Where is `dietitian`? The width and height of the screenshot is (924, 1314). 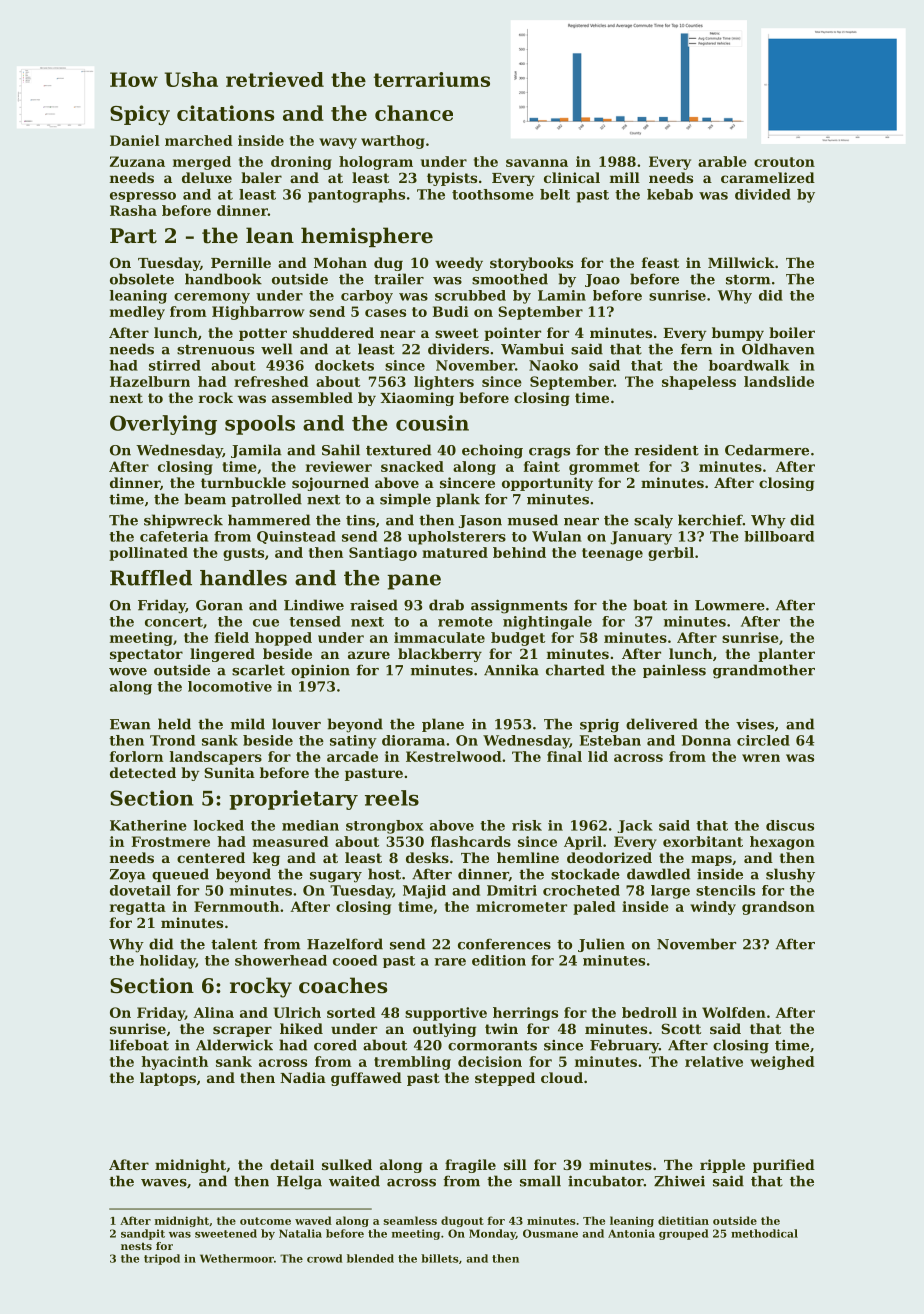
dietitian is located at coordinates (683, 1220).
